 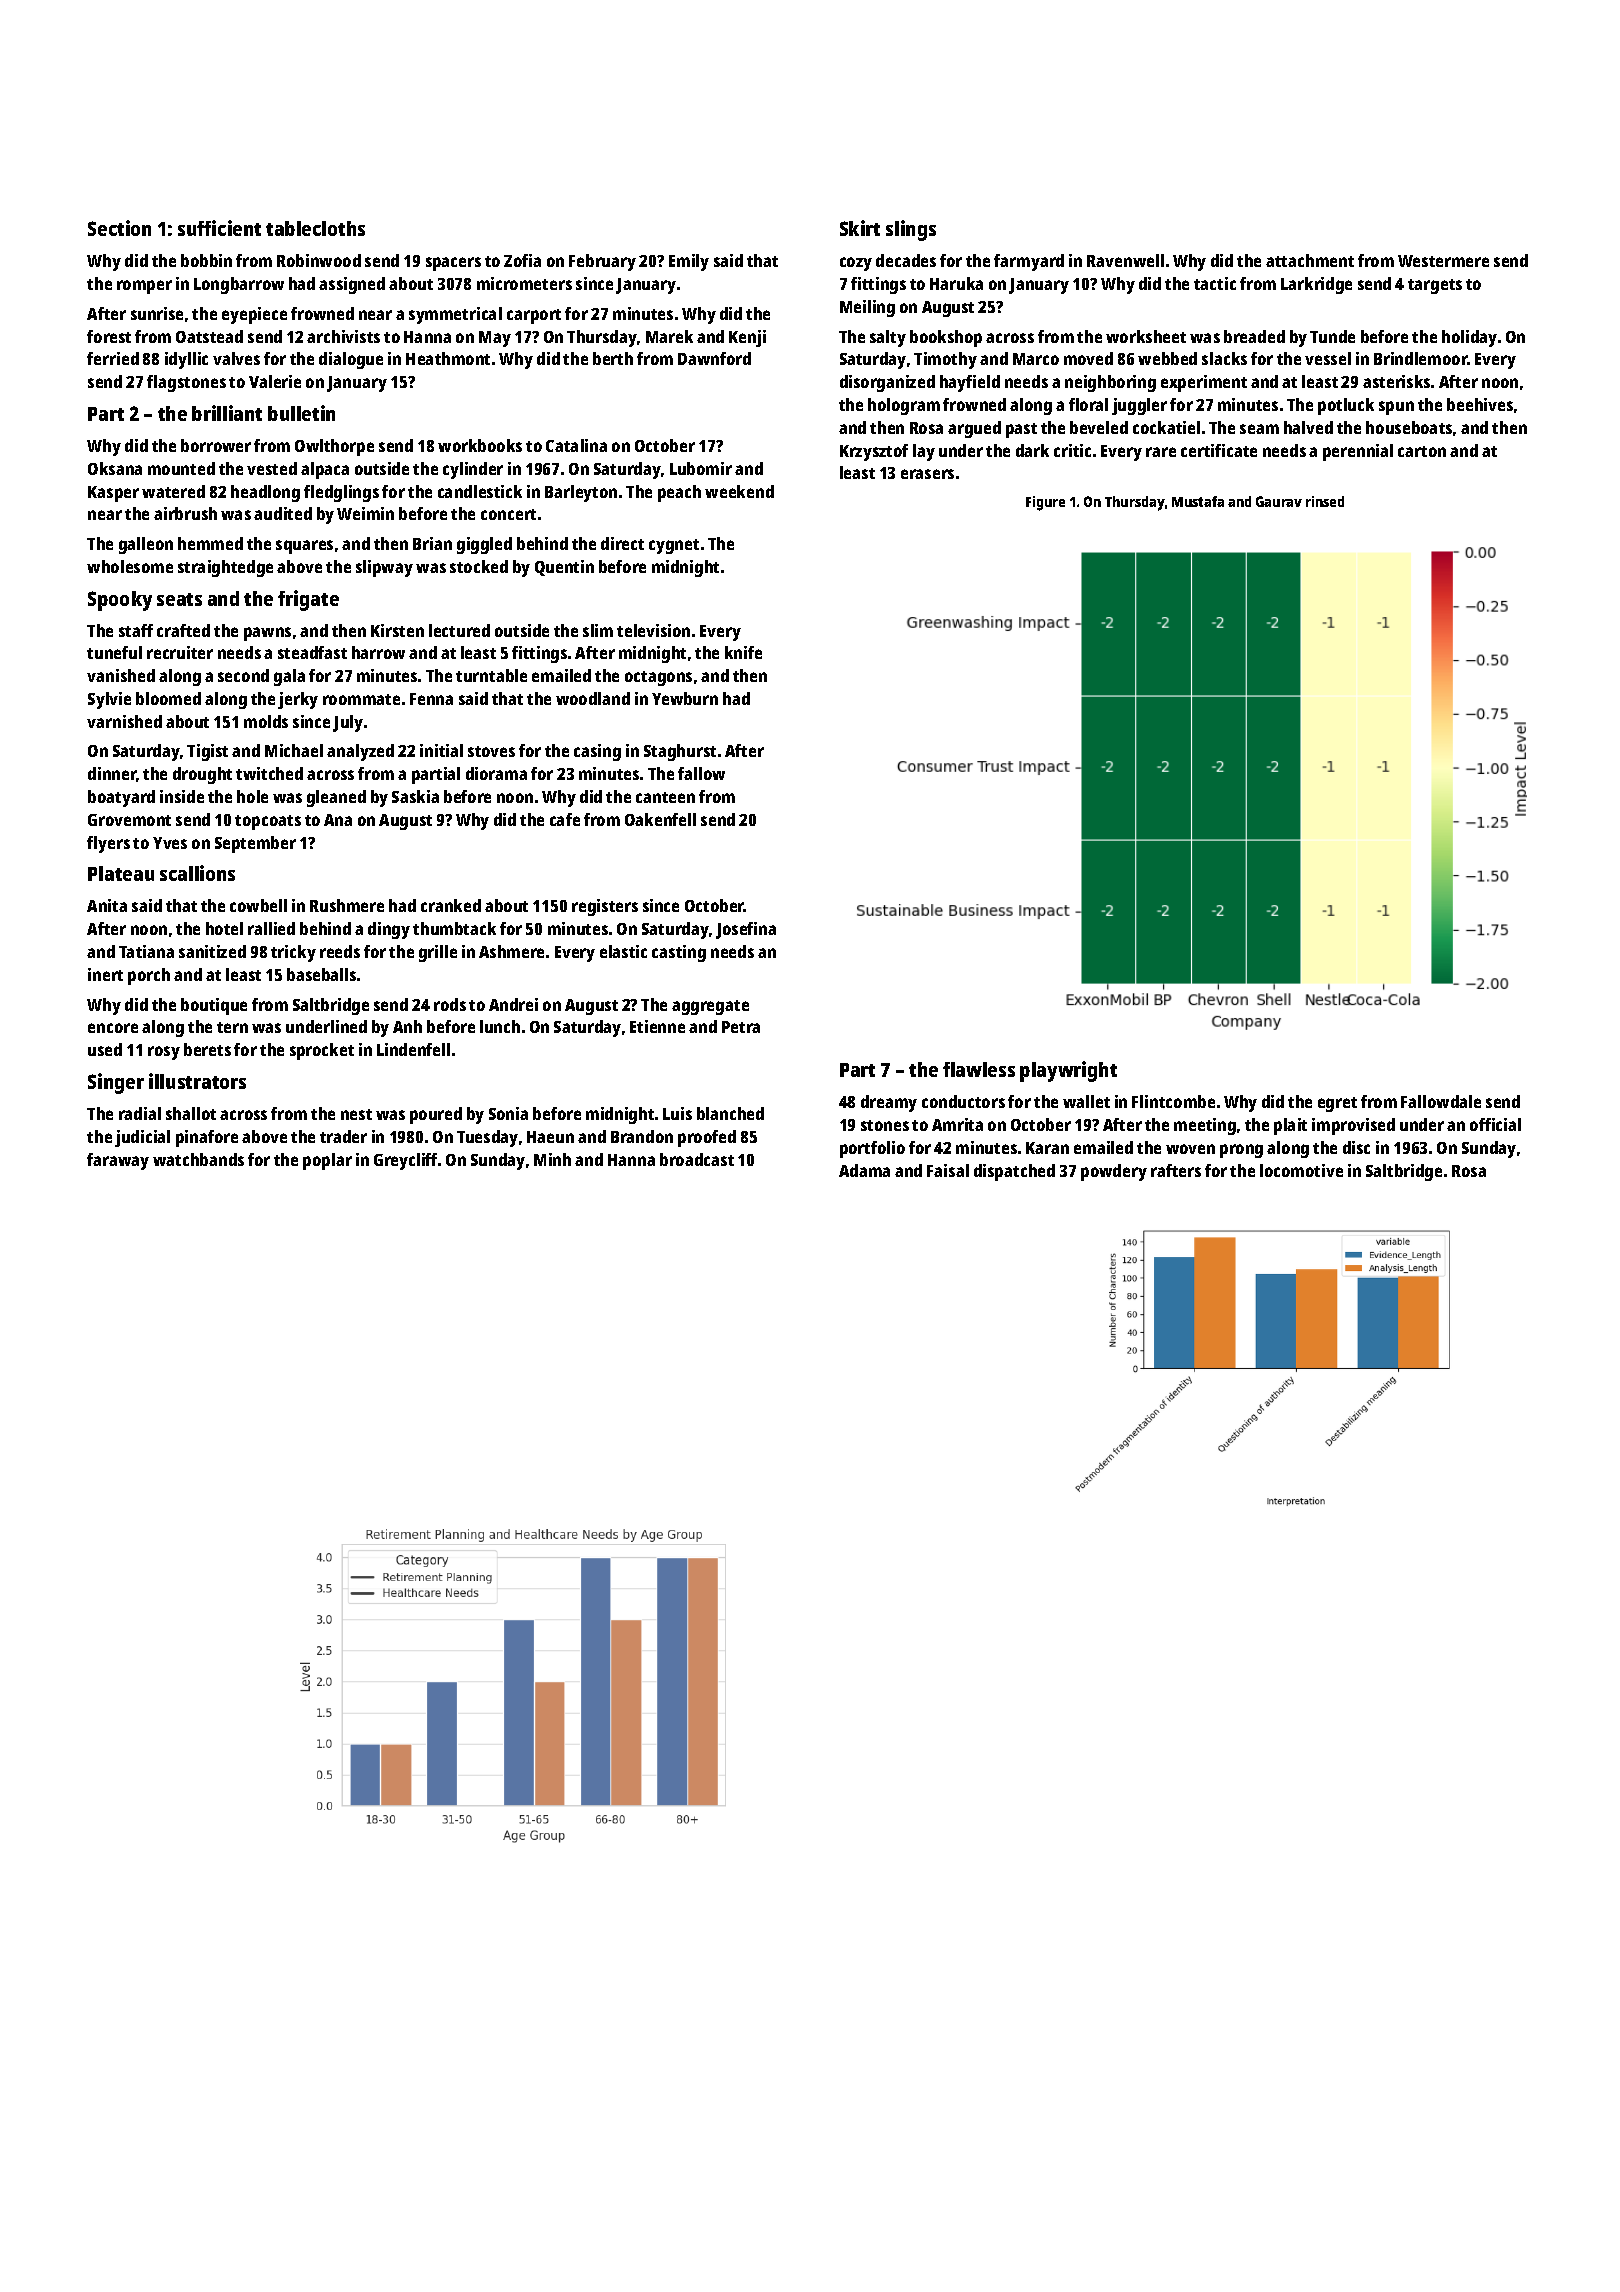 I want to click on illustrators, so click(x=197, y=1081).
